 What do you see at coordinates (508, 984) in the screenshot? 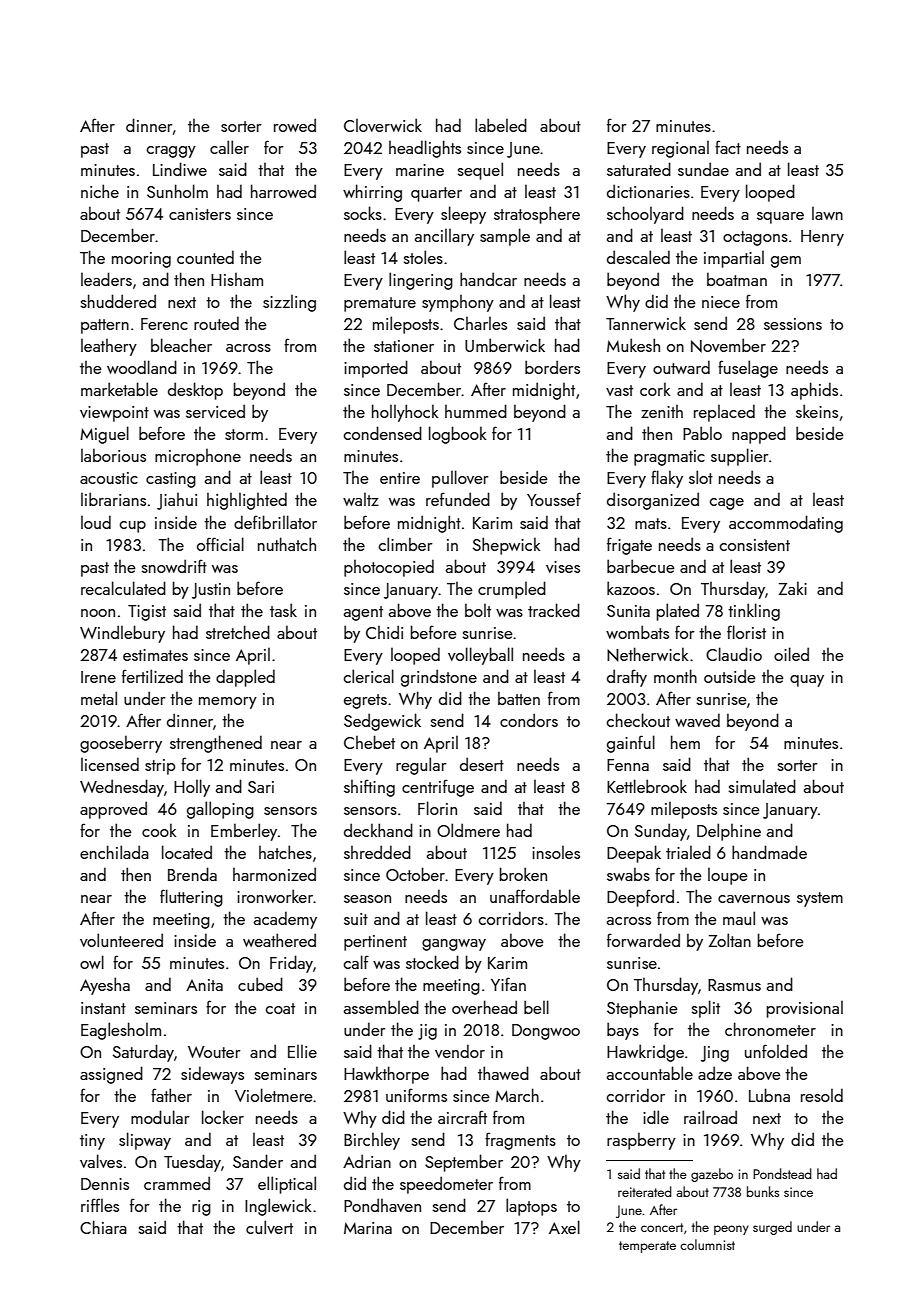
I see `Yifan` at bounding box center [508, 984].
